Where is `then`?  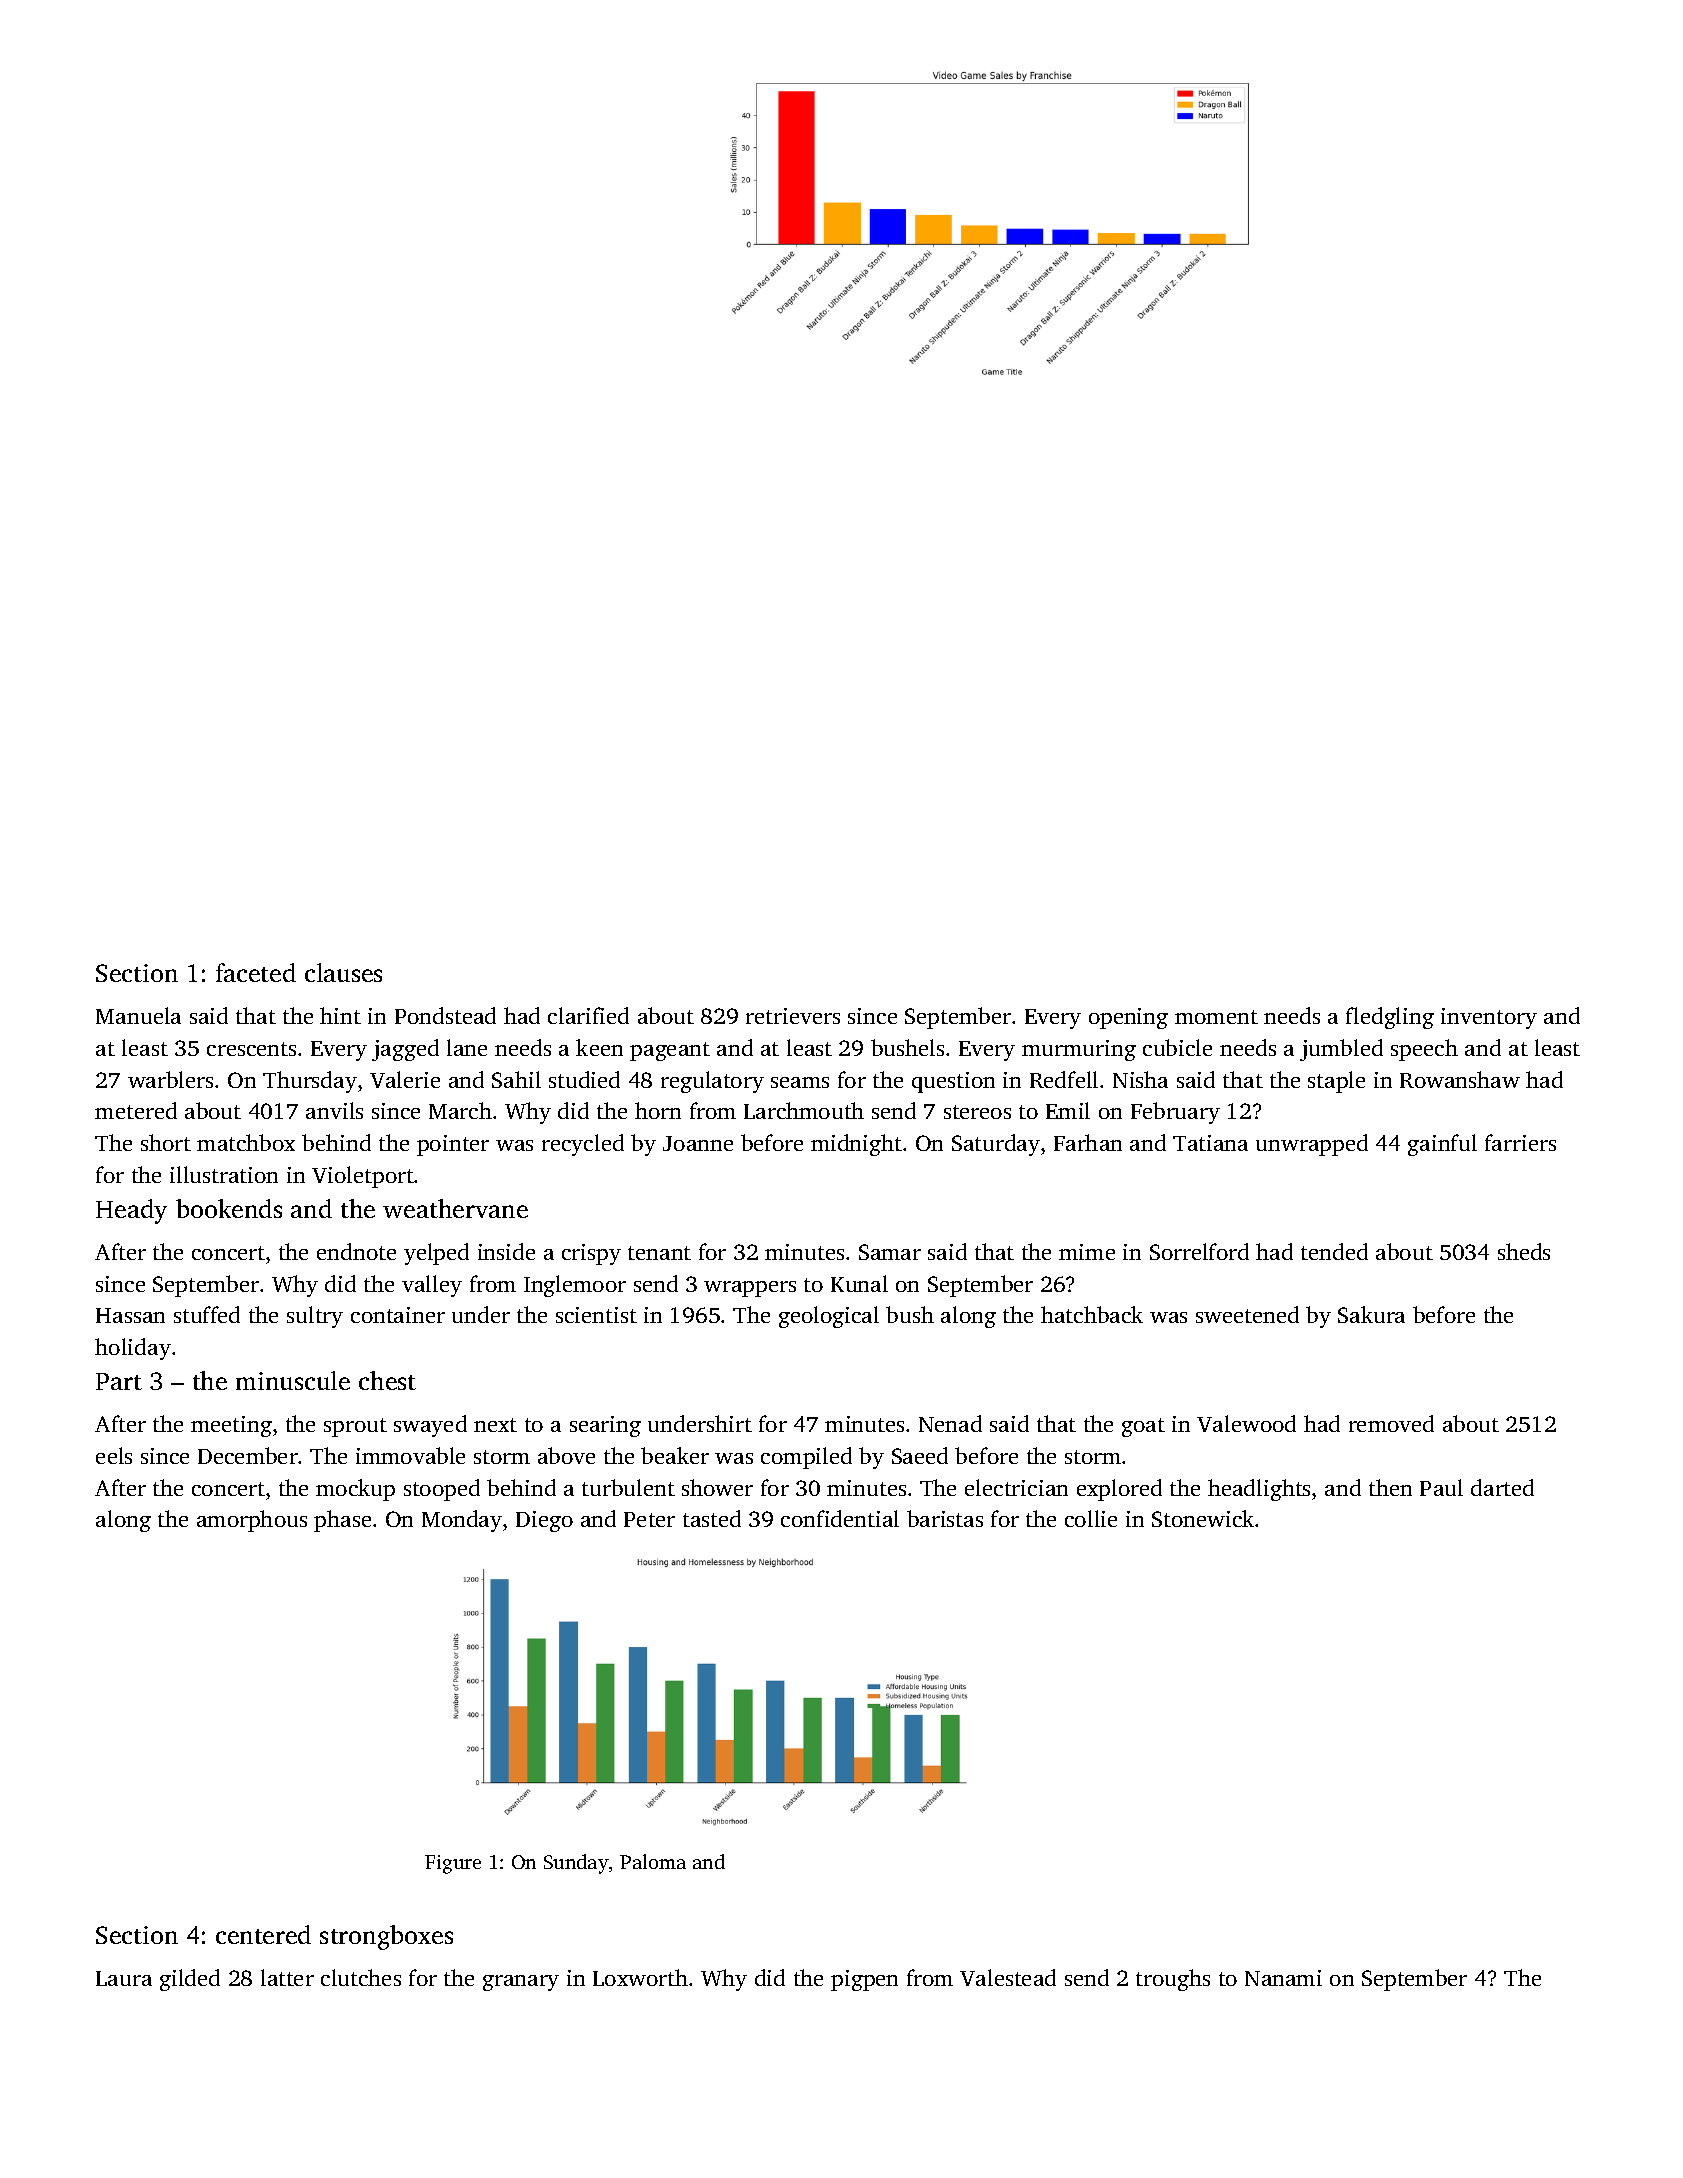 then is located at coordinates (1390, 1487).
